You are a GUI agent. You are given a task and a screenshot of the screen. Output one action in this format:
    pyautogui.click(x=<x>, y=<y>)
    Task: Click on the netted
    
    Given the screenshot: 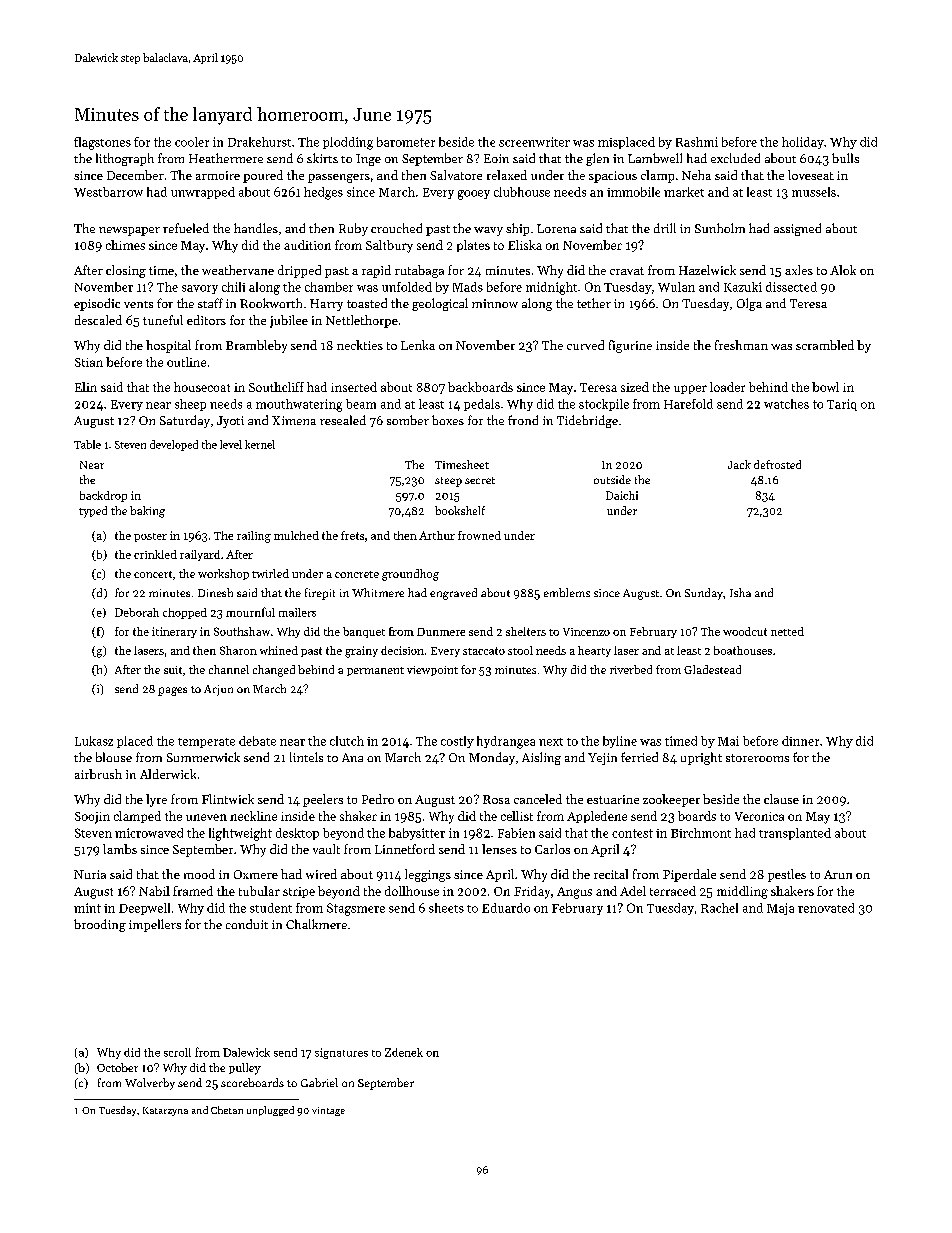 What is the action you would take?
    pyautogui.click(x=787, y=631)
